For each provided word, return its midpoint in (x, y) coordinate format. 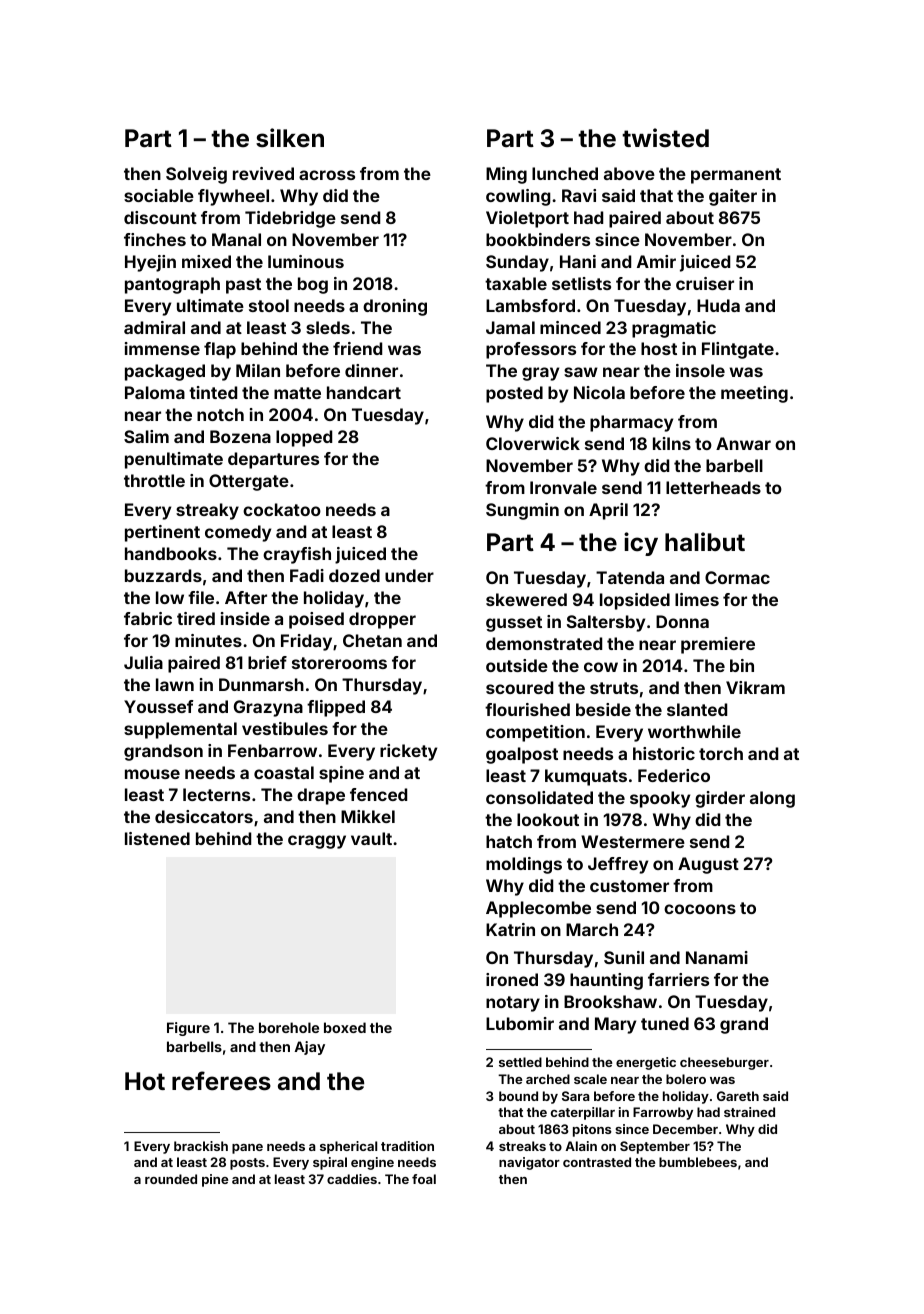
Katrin (510, 929)
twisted (665, 138)
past (243, 286)
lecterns (216, 794)
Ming (506, 175)
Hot (145, 1081)
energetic (646, 1063)
